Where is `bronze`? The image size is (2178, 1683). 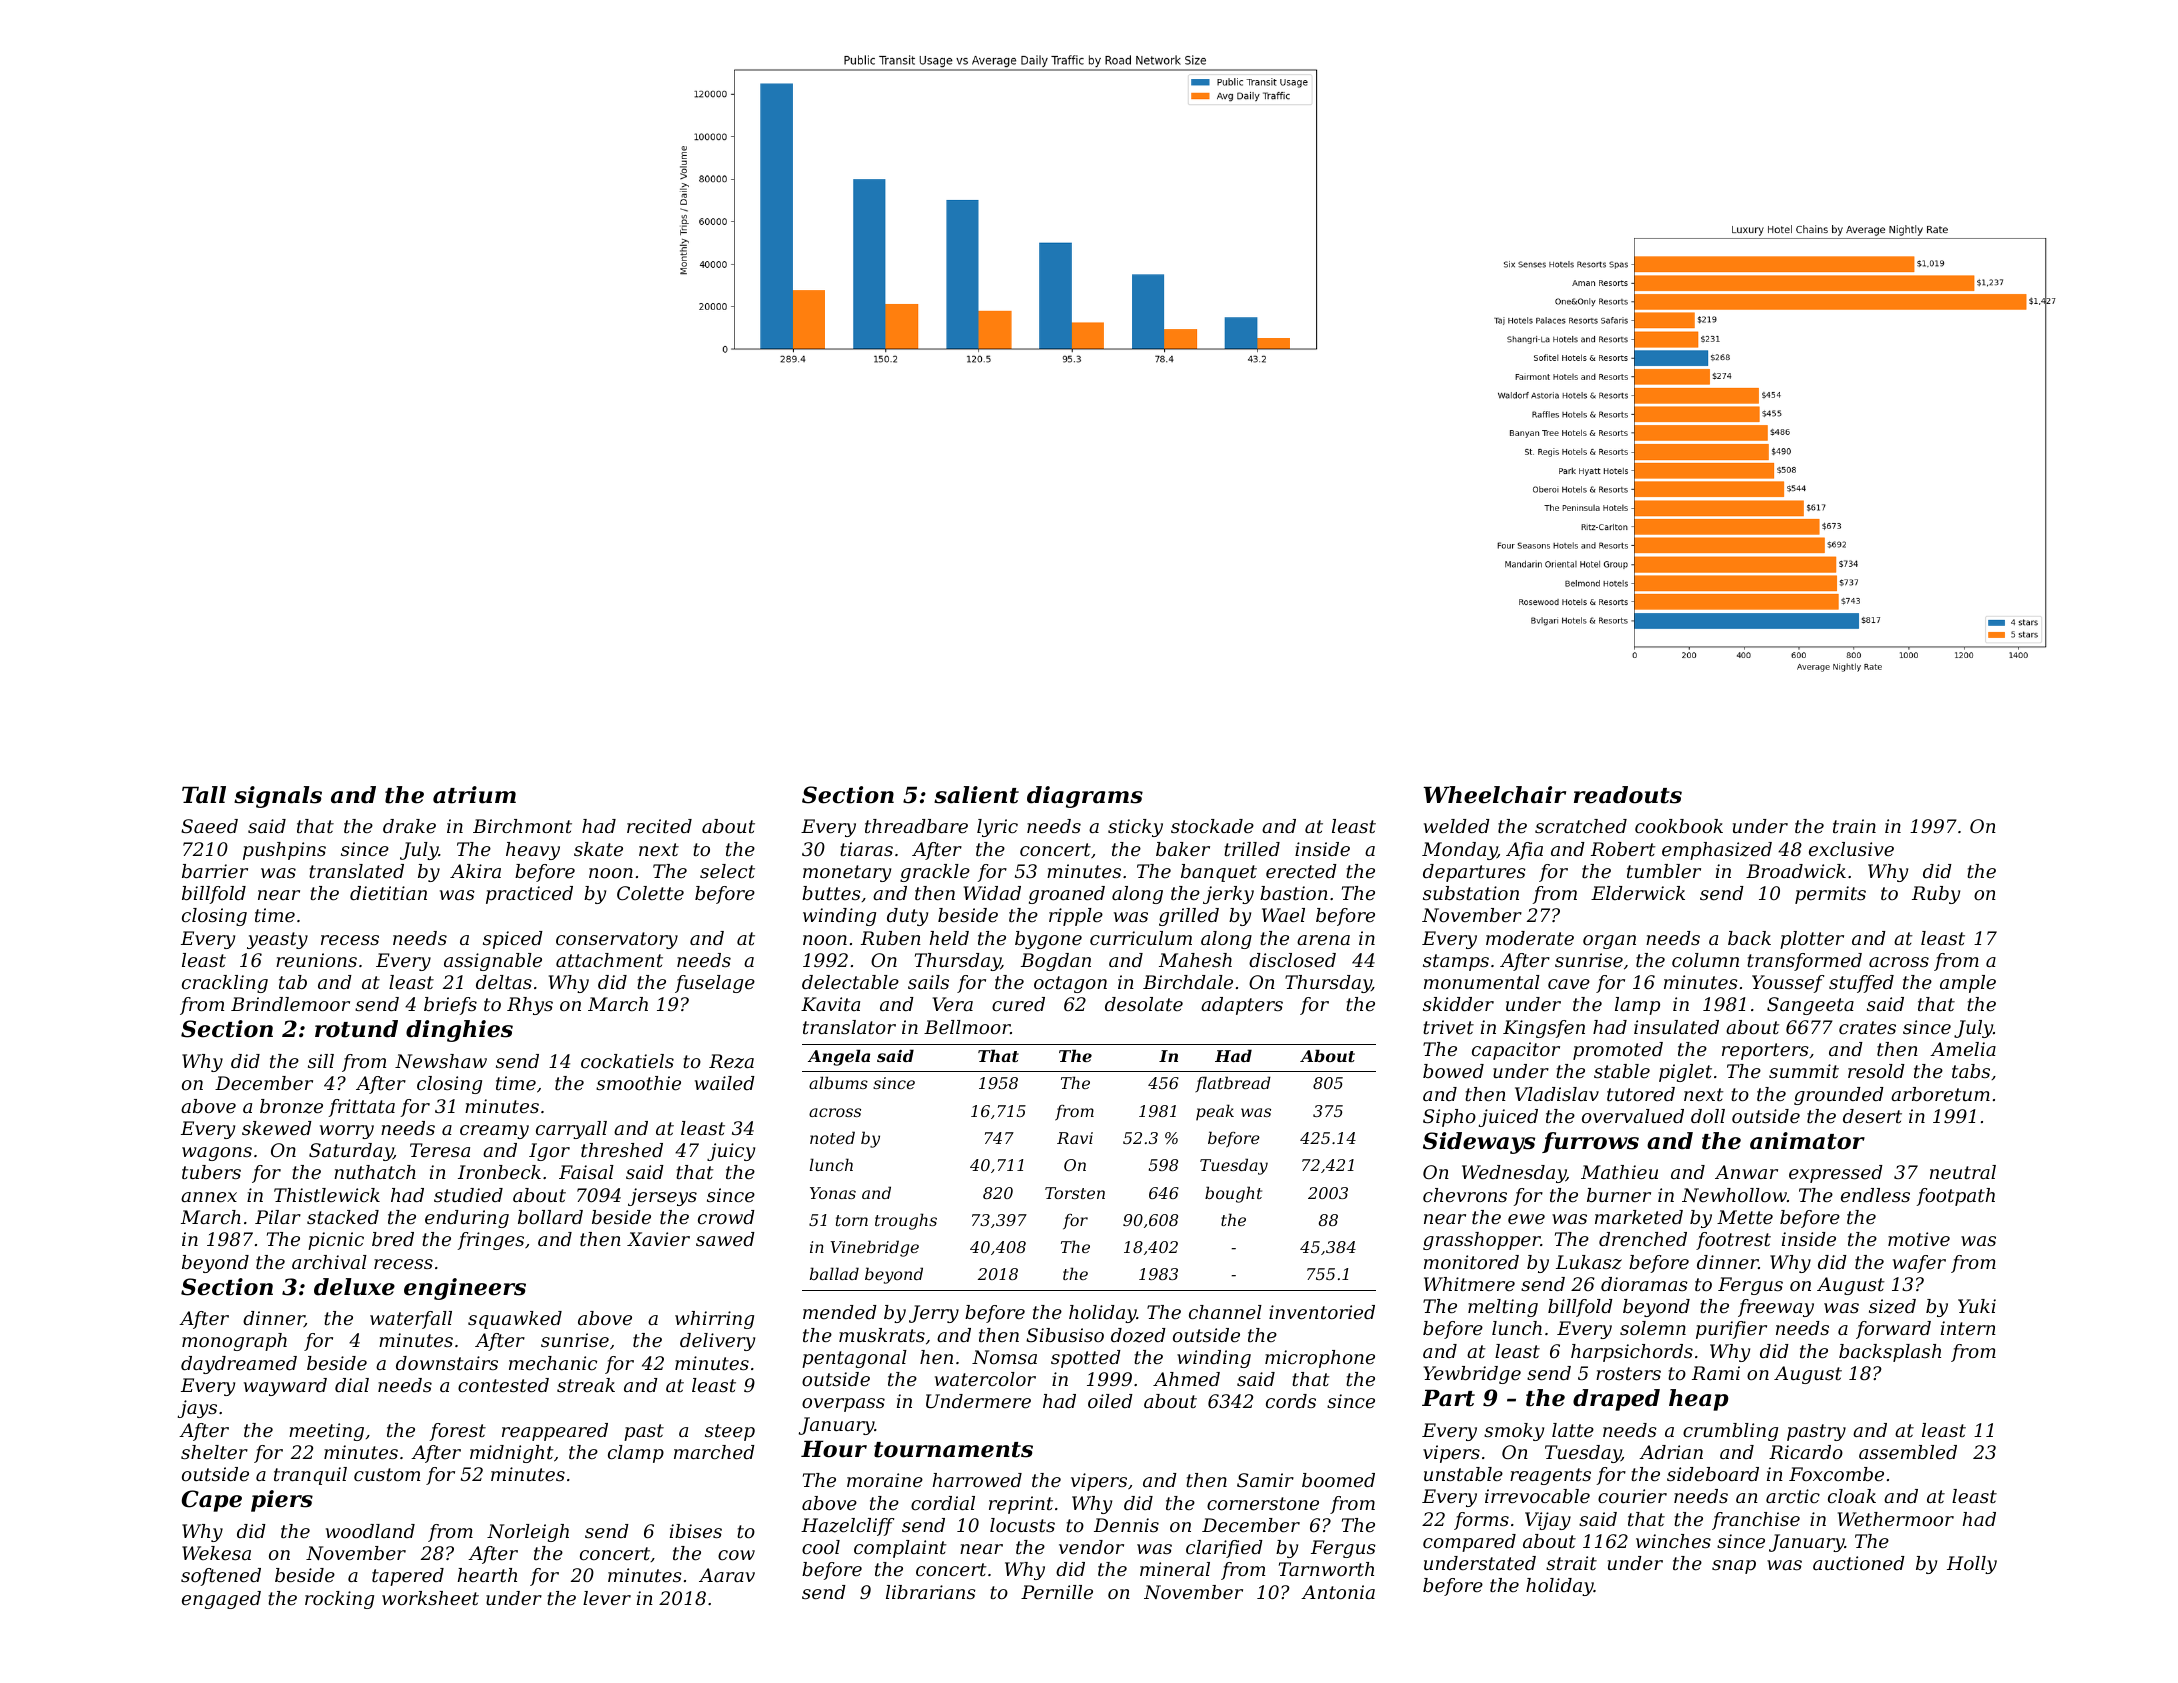
bronze is located at coordinates (291, 1106).
